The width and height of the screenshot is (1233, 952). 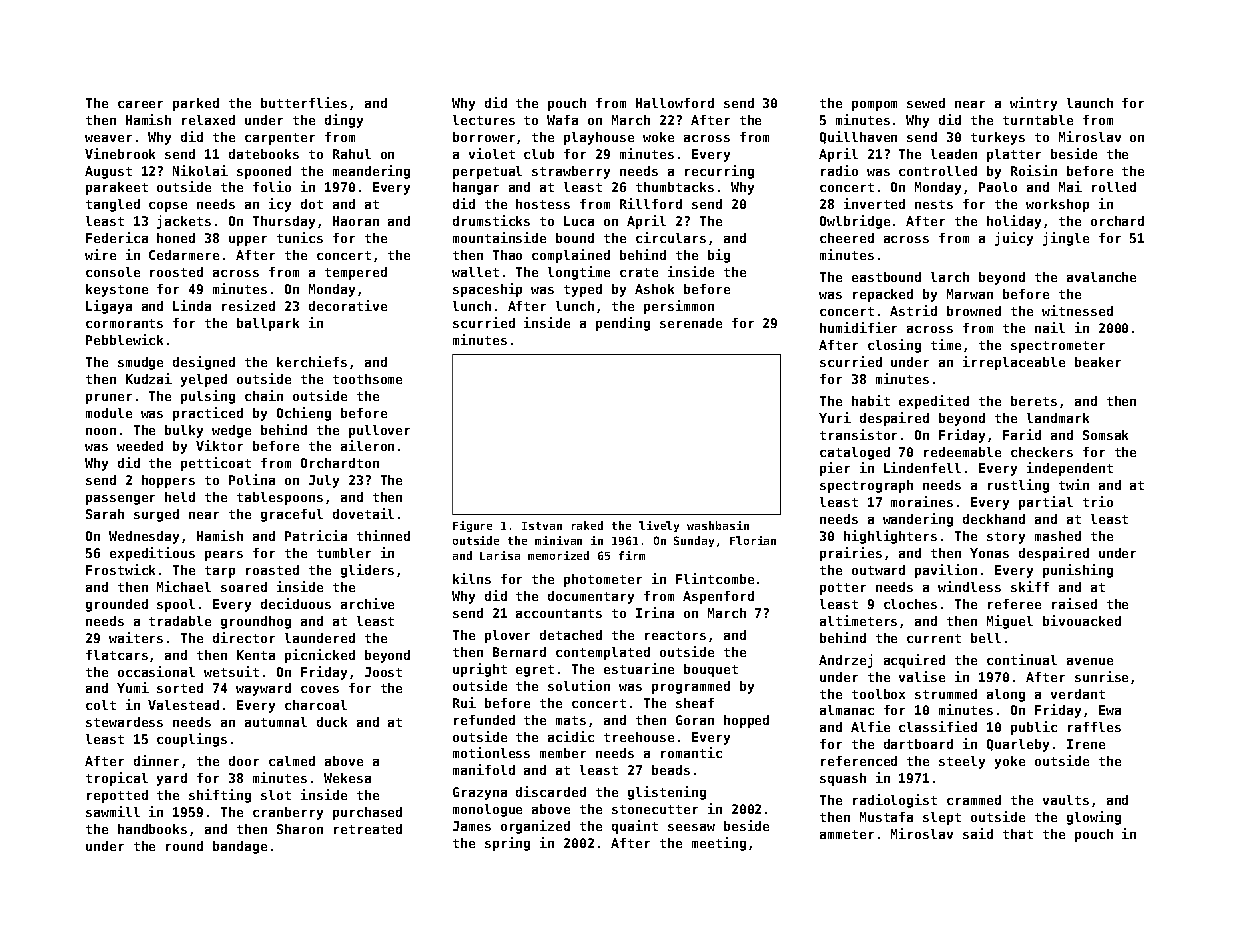 I want to click on beads, so click(x=671, y=770).
